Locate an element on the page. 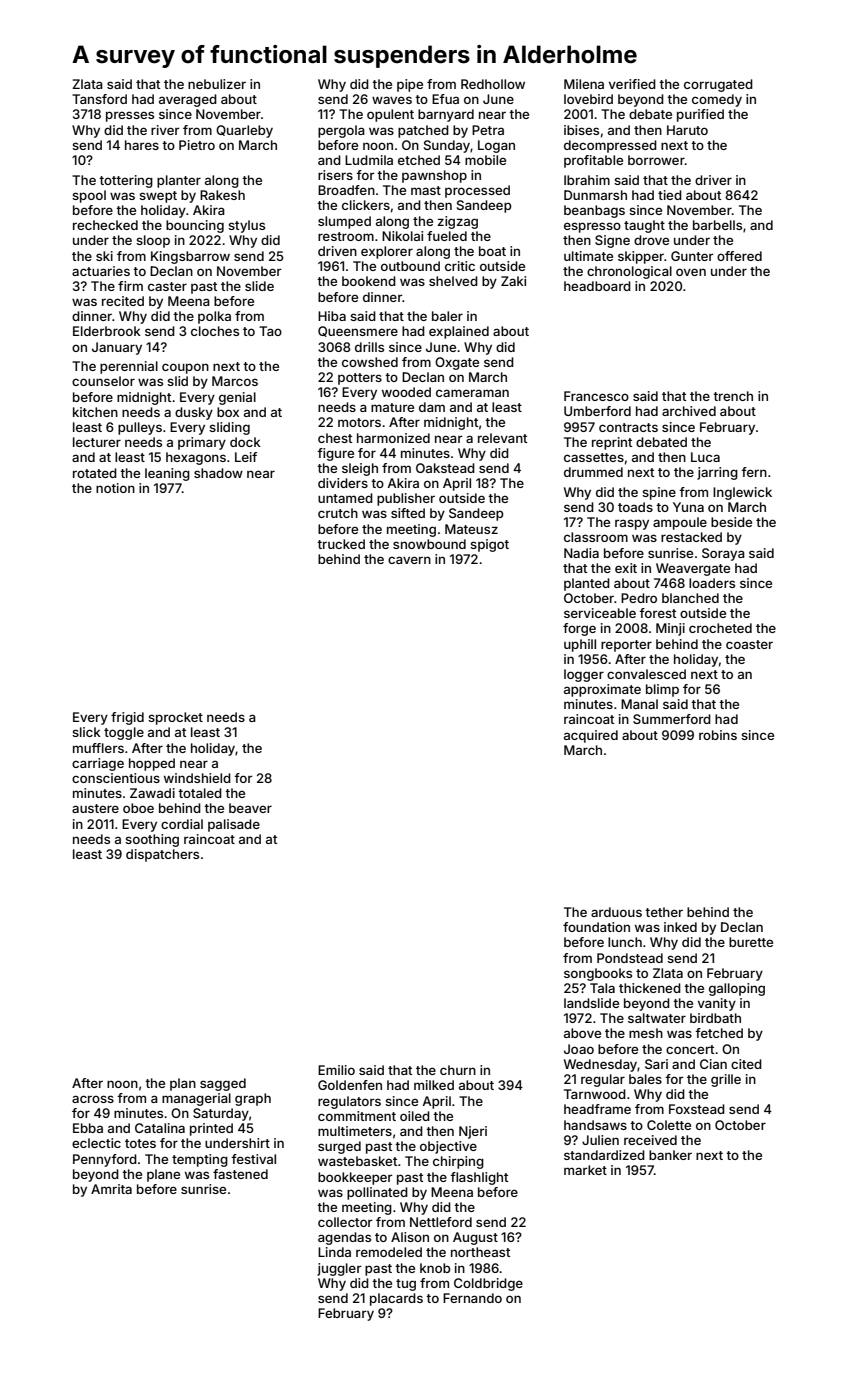  Quarleby is located at coordinates (244, 131).
